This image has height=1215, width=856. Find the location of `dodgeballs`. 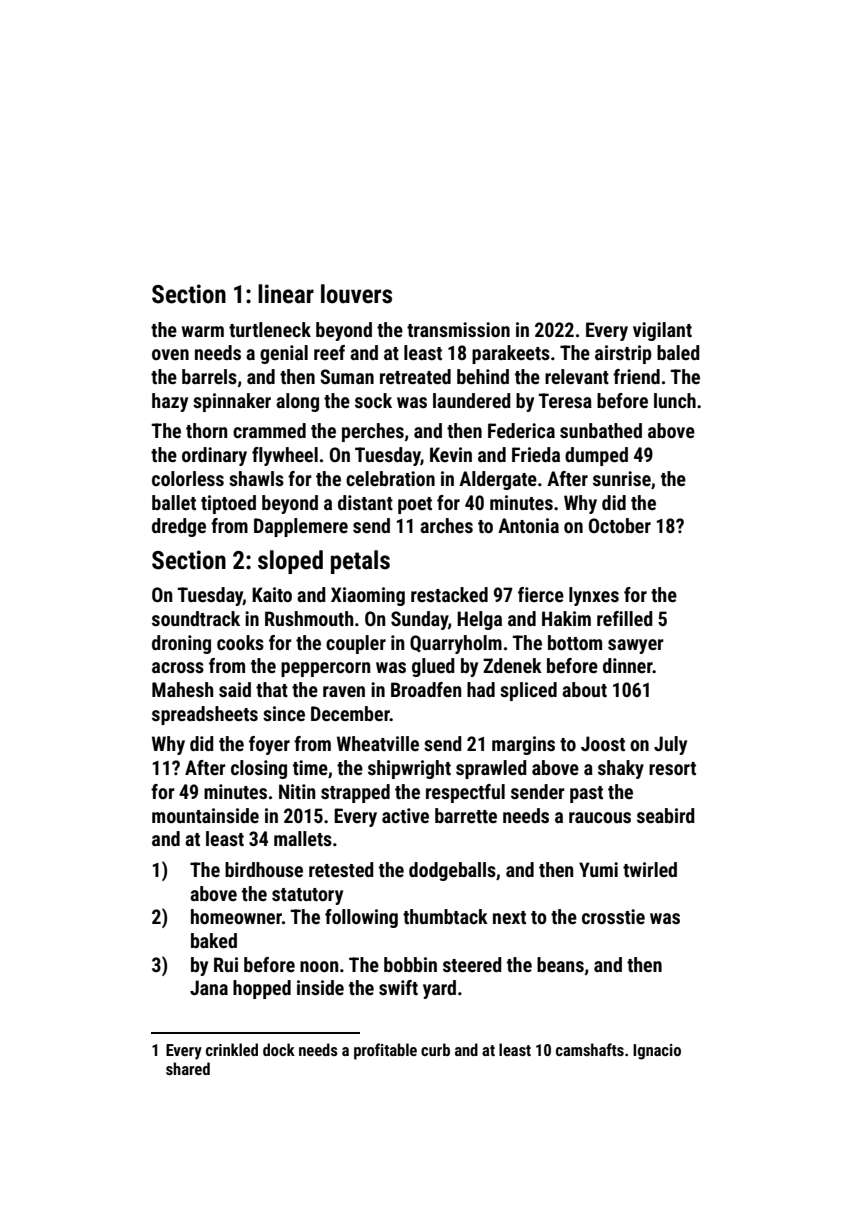

dodgeballs is located at coordinates (452, 871).
